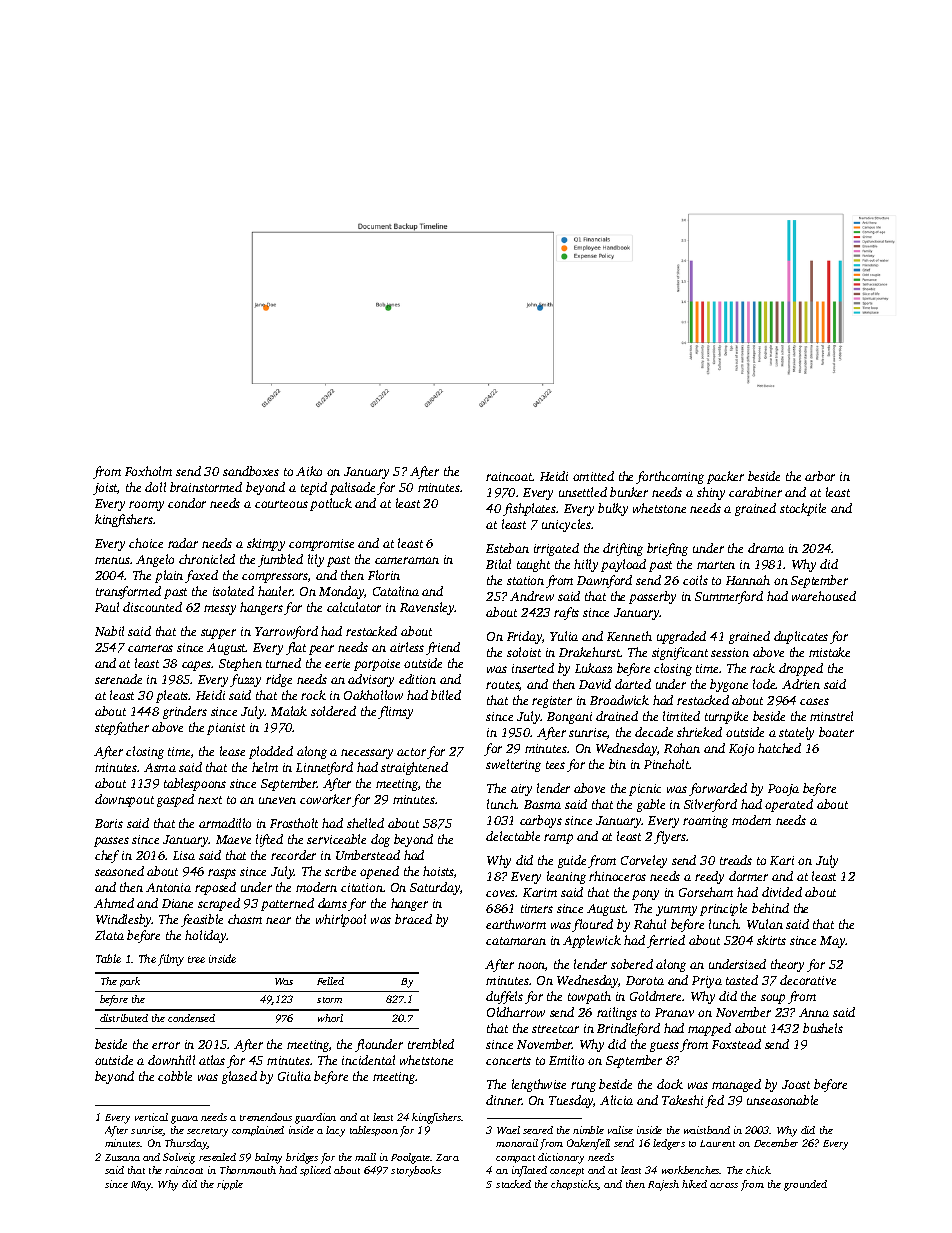  Describe the element at coordinates (709, 877) in the screenshot. I see `reedy` at that location.
